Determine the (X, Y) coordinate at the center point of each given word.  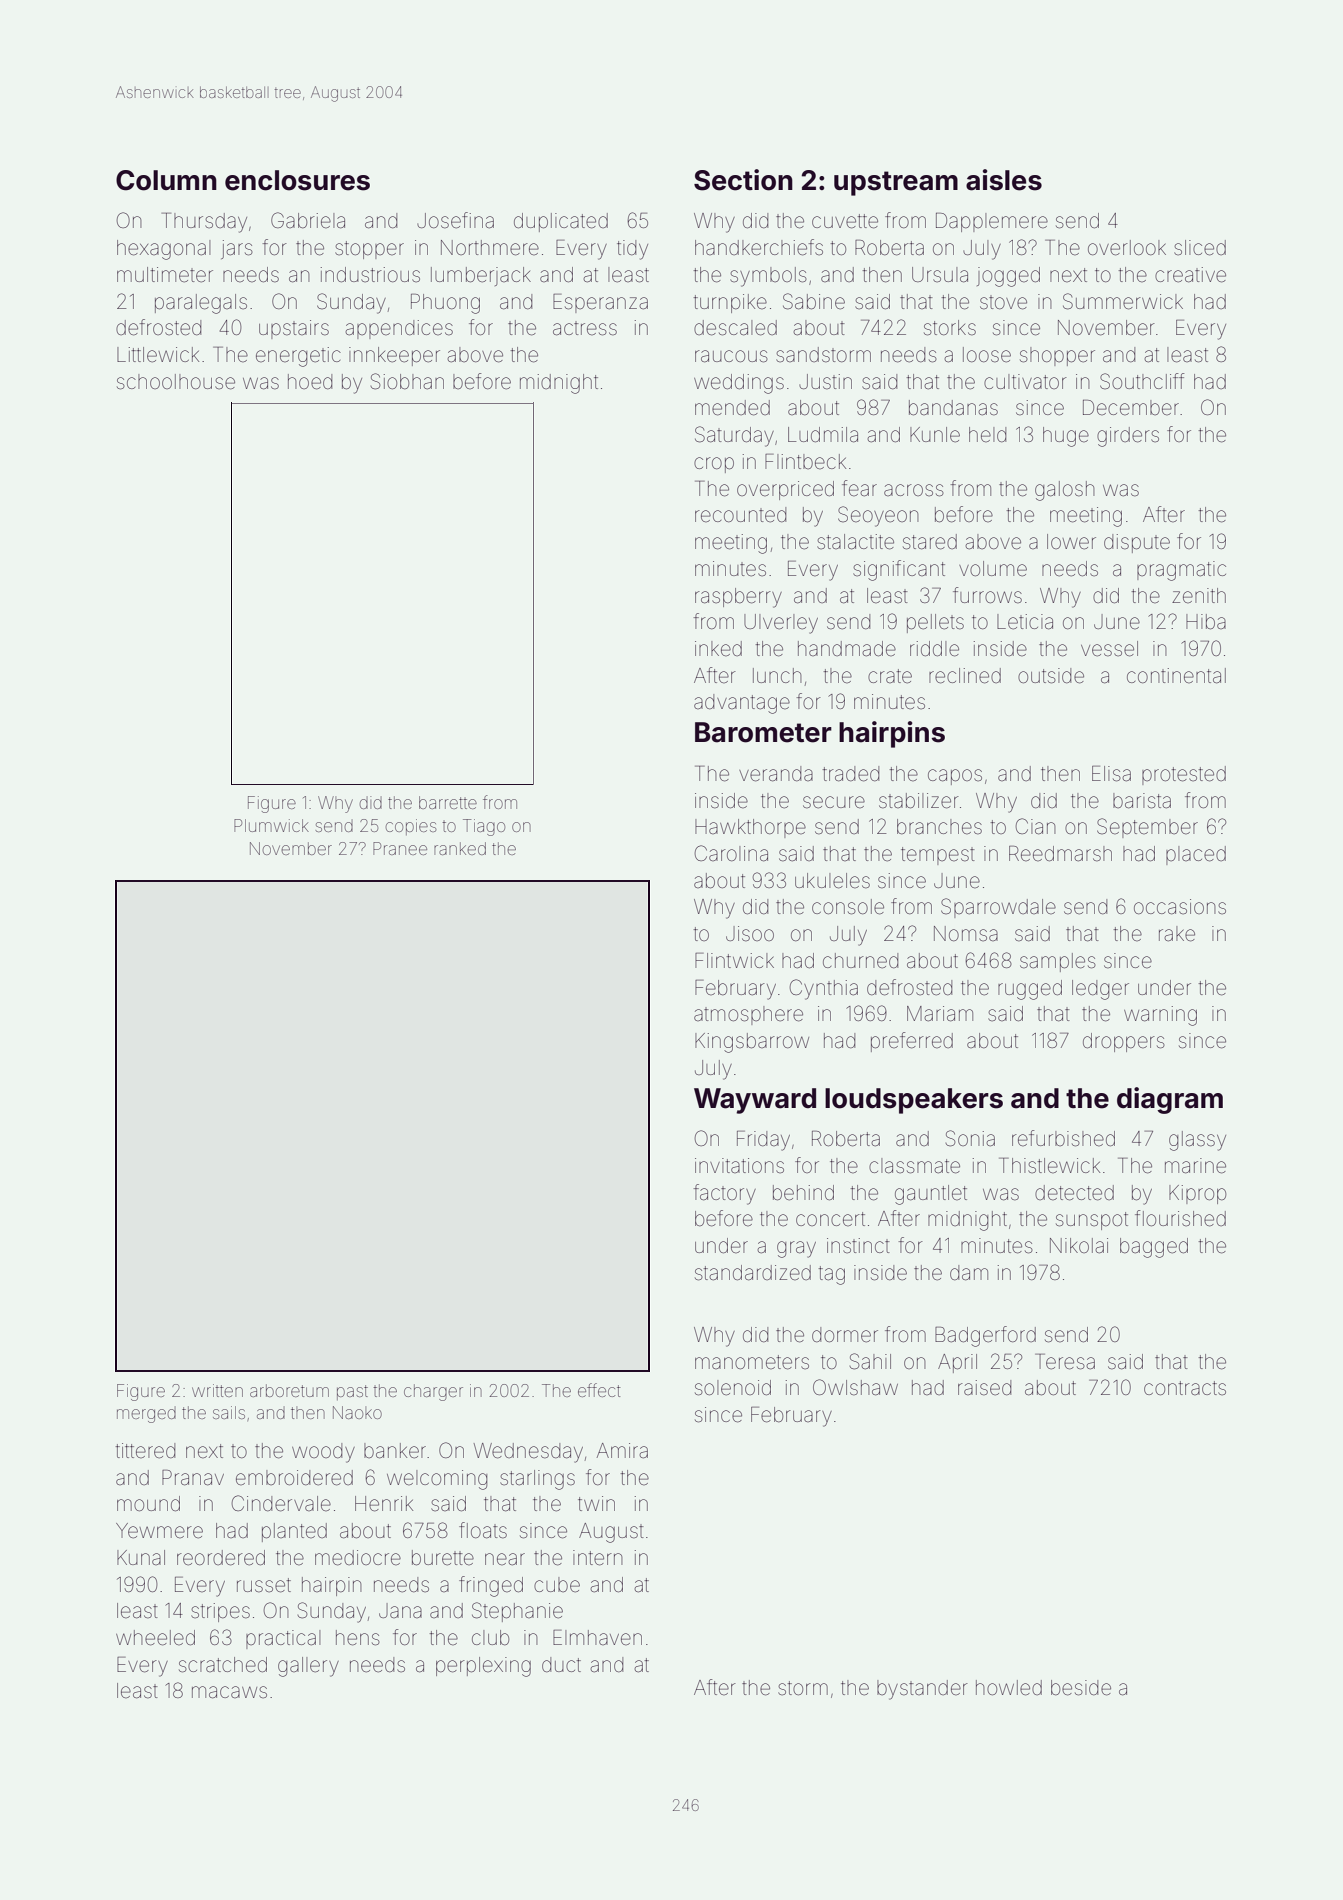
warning (1160, 1016)
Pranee (400, 848)
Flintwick (734, 960)
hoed (310, 382)
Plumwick (271, 825)
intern (597, 1558)
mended (732, 408)
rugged (1030, 990)
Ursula (940, 274)
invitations (739, 1165)
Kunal (141, 1557)
